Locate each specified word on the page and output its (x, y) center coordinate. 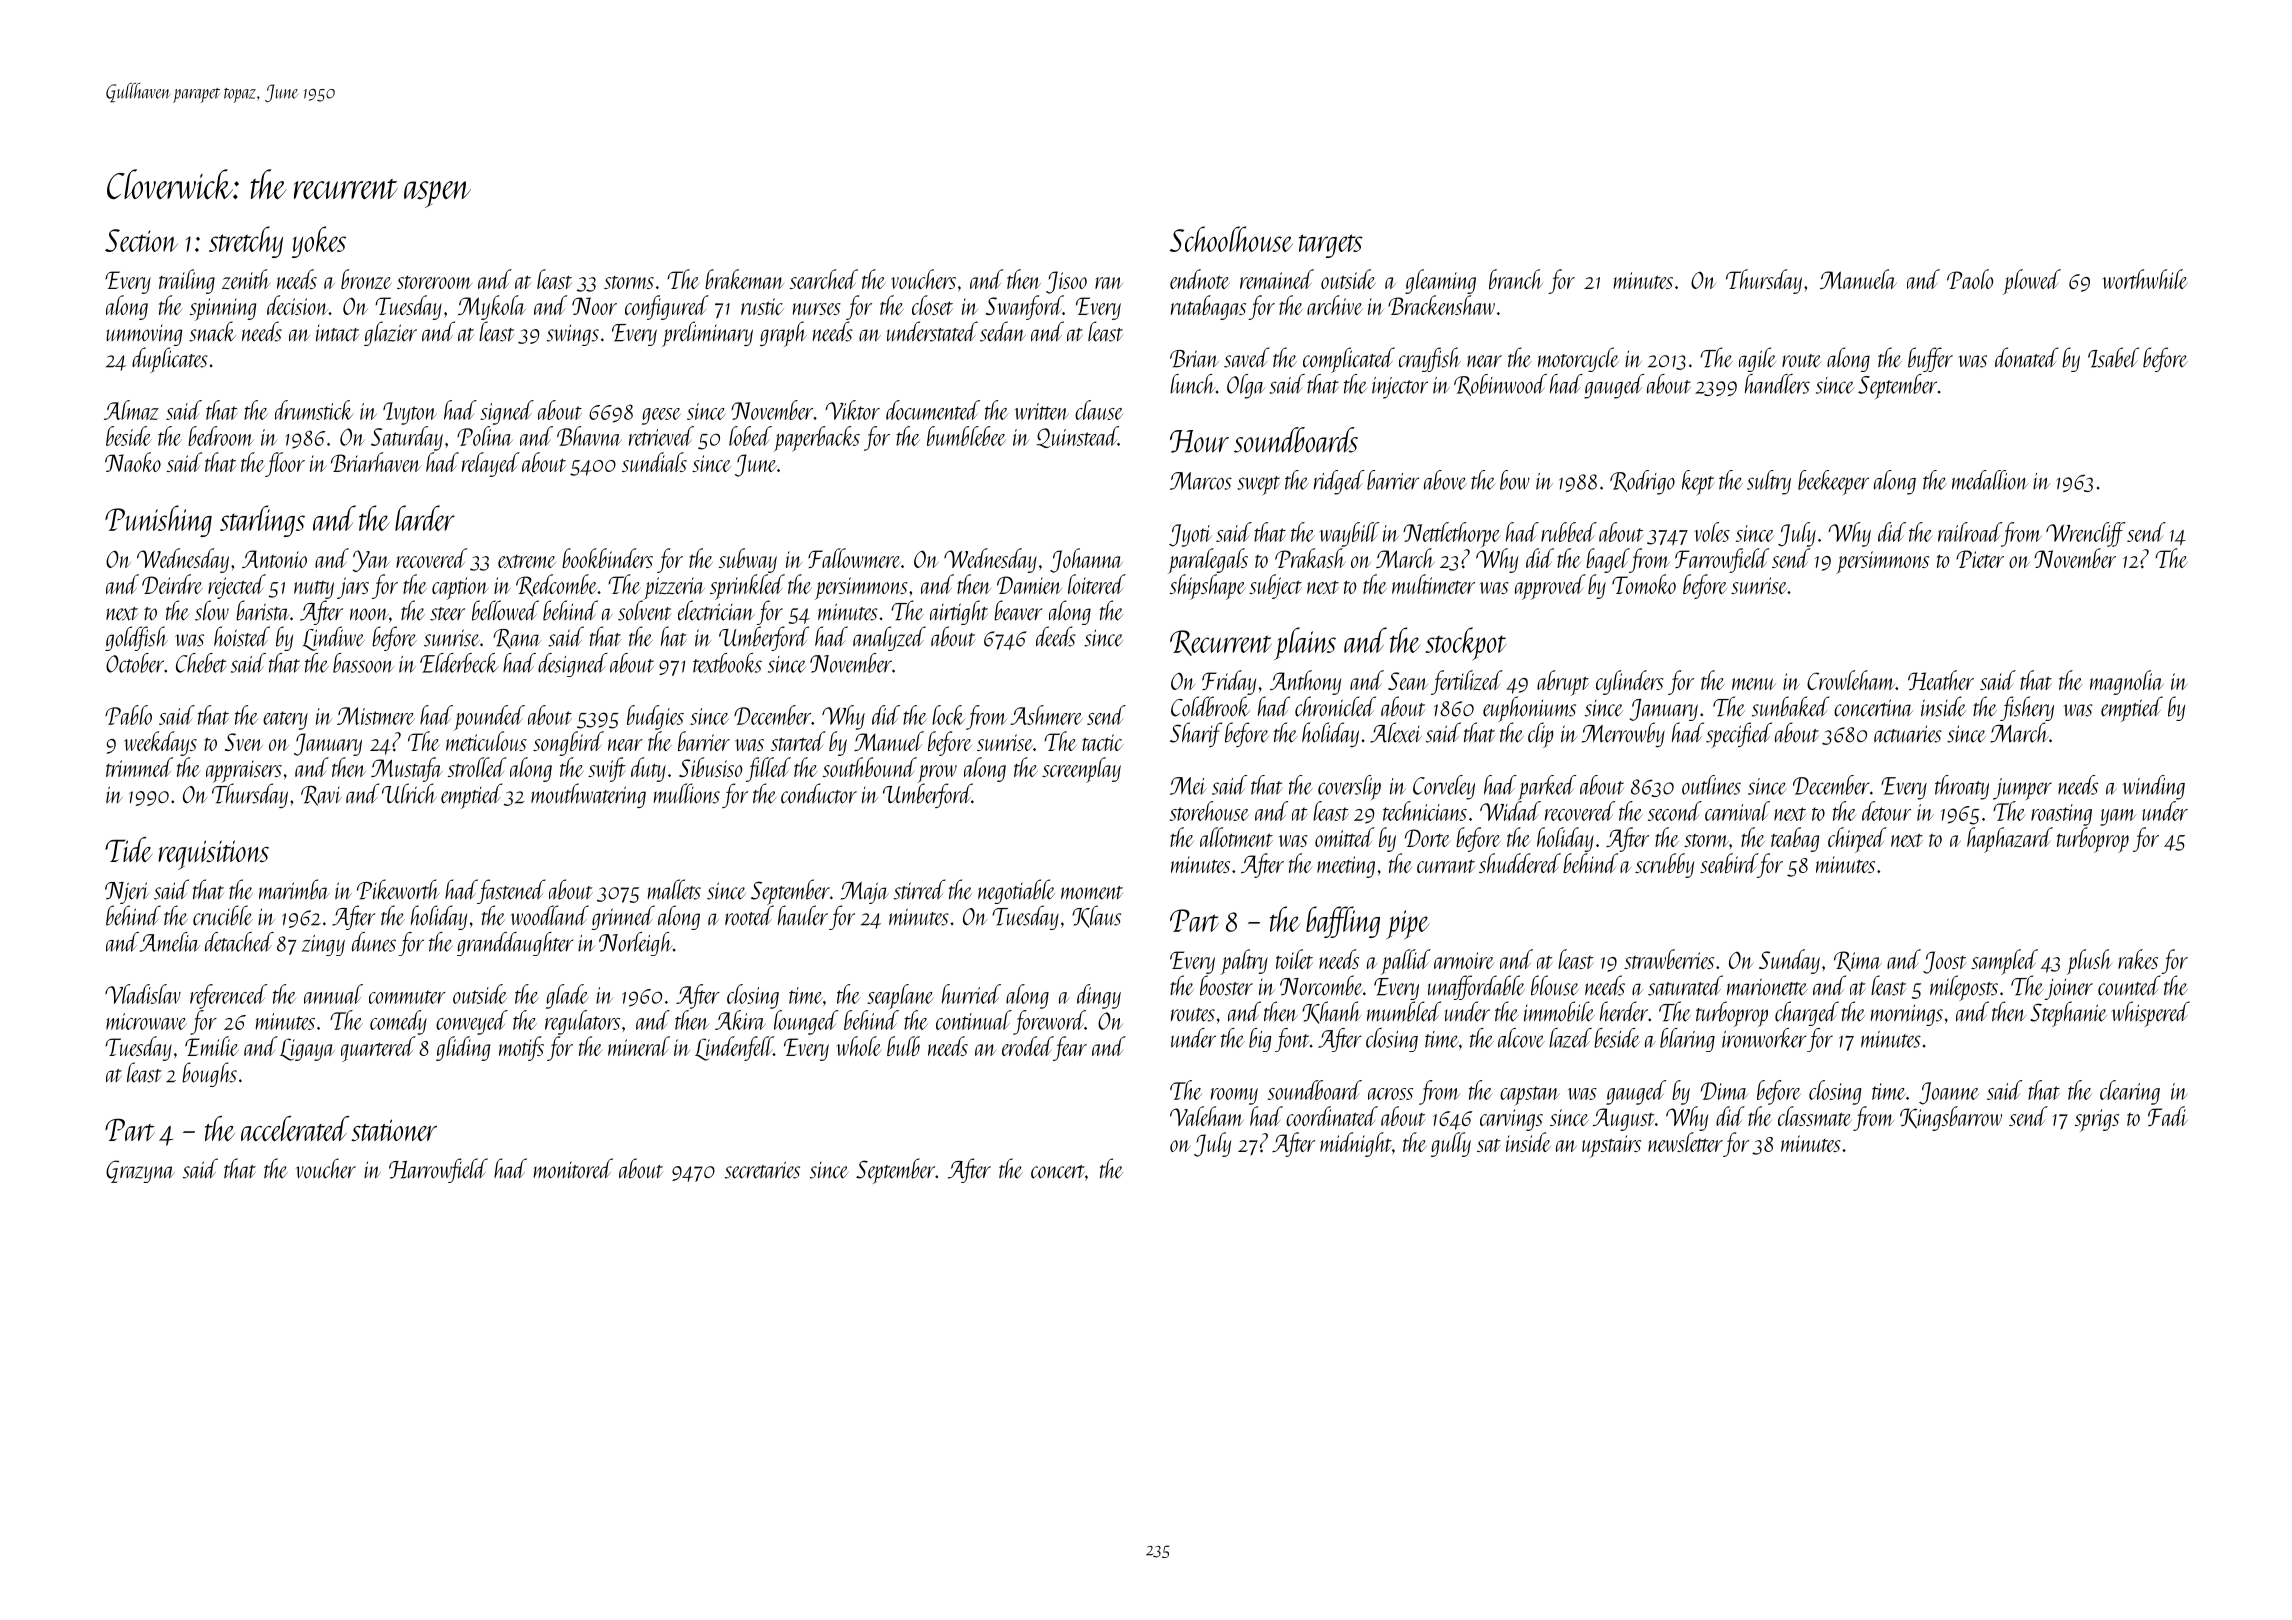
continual (974, 1020)
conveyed (472, 1022)
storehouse (1209, 811)
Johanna (1086, 560)
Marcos (1201, 481)
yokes (319, 242)
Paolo (1970, 279)
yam (2118, 817)
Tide (128, 849)
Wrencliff (2086, 534)
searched (824, 279)
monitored (573, 1168)
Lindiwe (334, 638)
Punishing (158, 521)
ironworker (1764, 1038)
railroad (1970, 532)
